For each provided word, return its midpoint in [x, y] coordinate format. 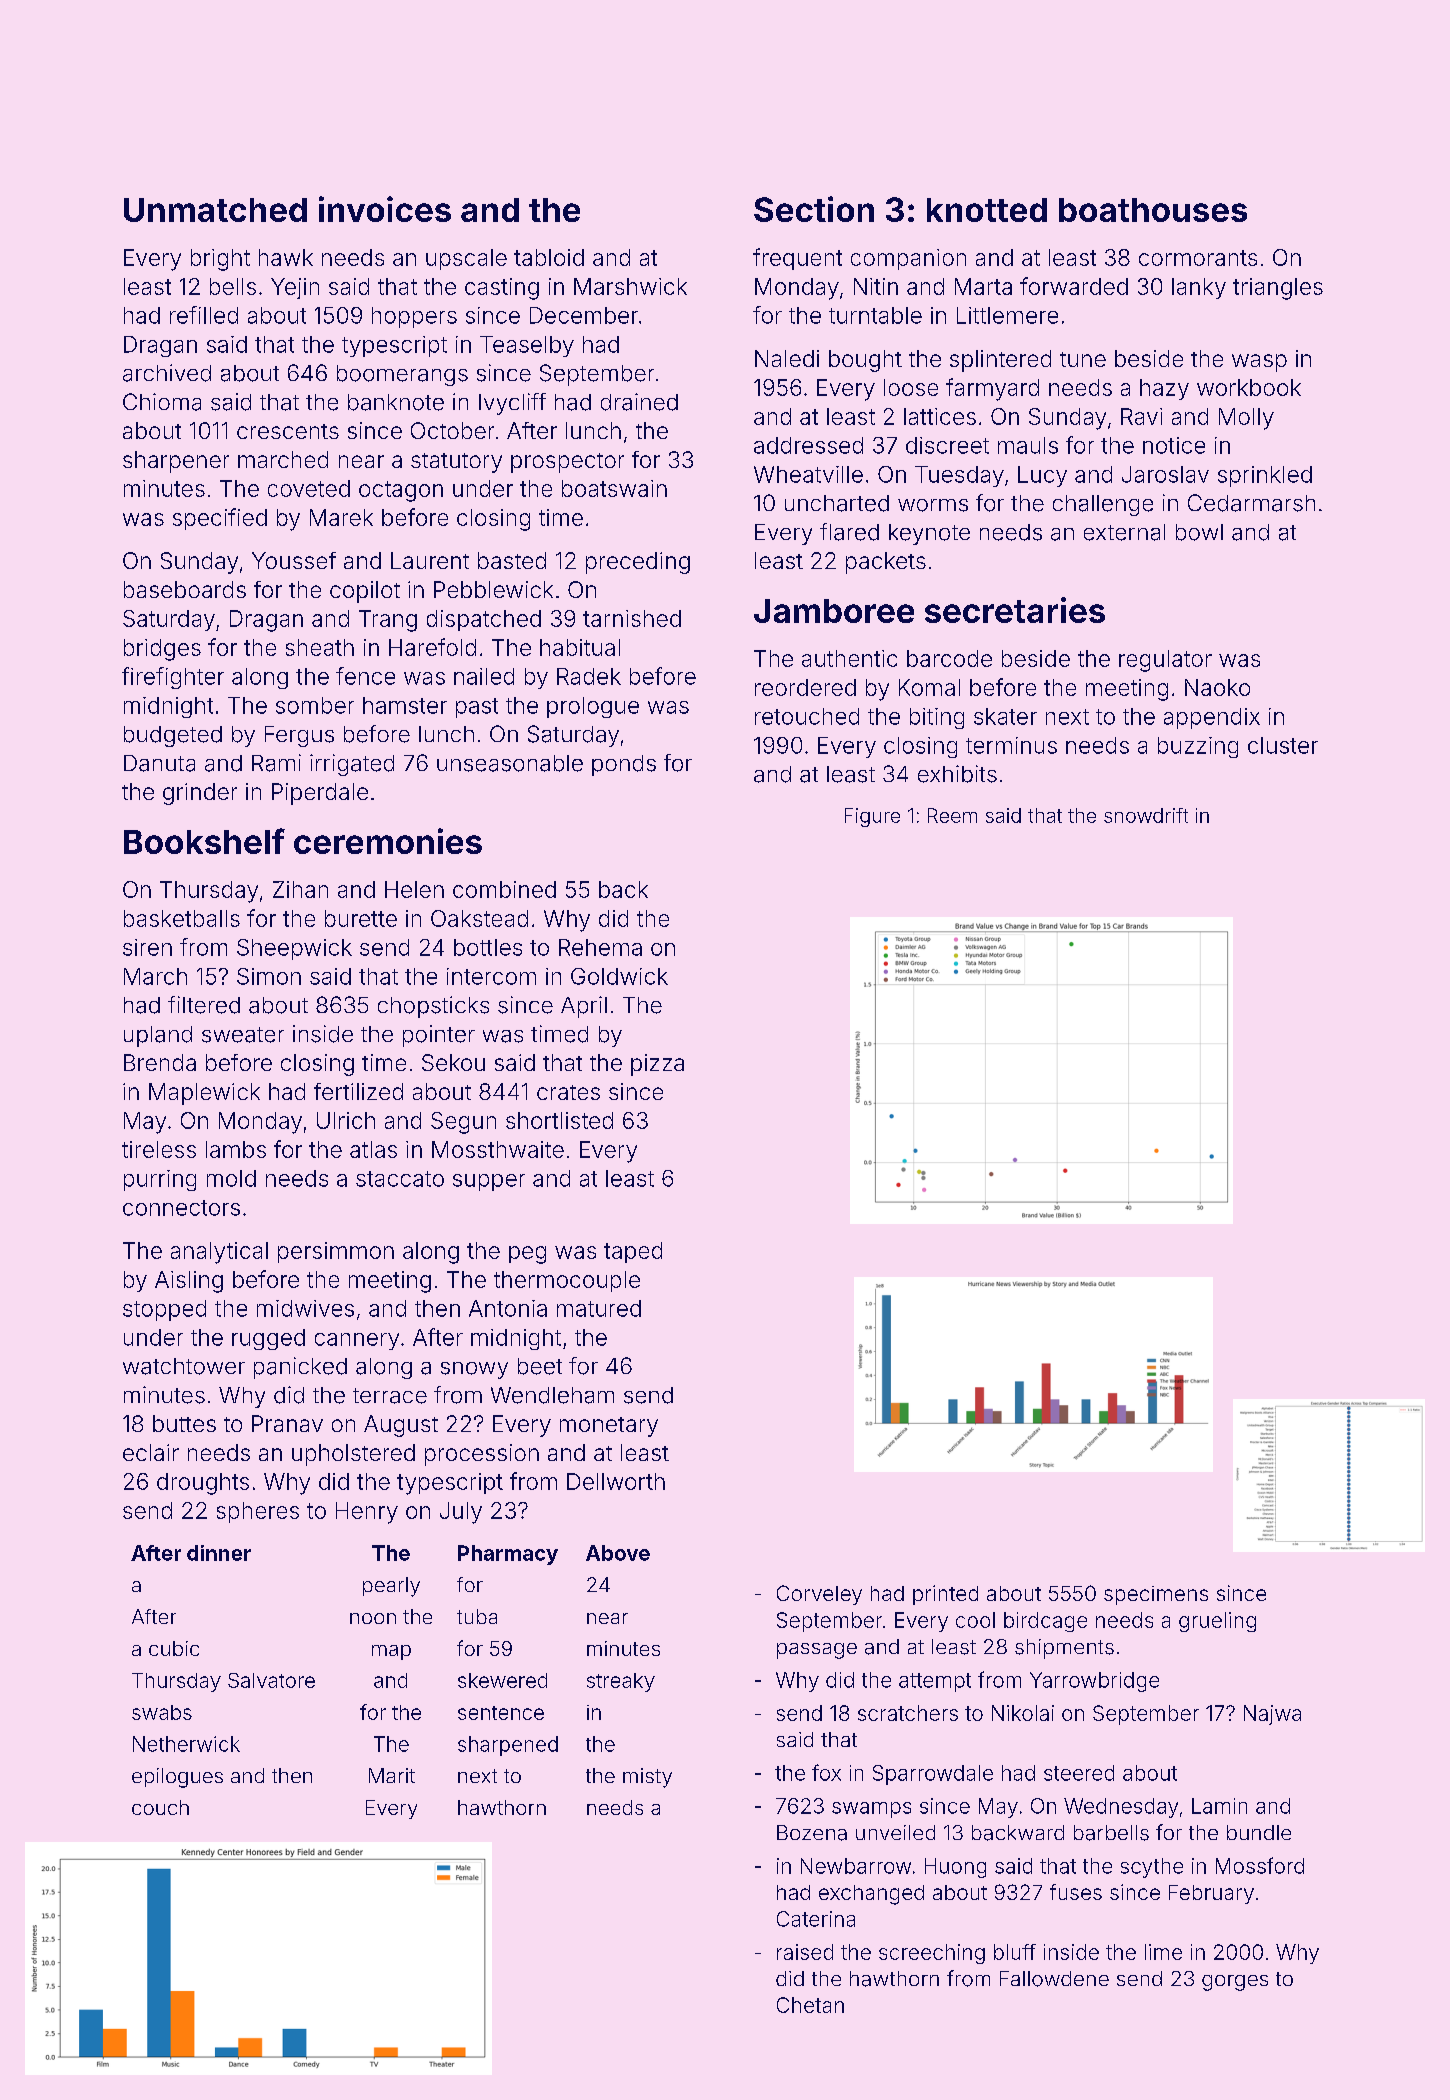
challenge [1103, 505]
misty [647, 1778]
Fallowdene [1054, 1979]
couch [160, 1807]
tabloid [549, 257]
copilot [365, 592]
